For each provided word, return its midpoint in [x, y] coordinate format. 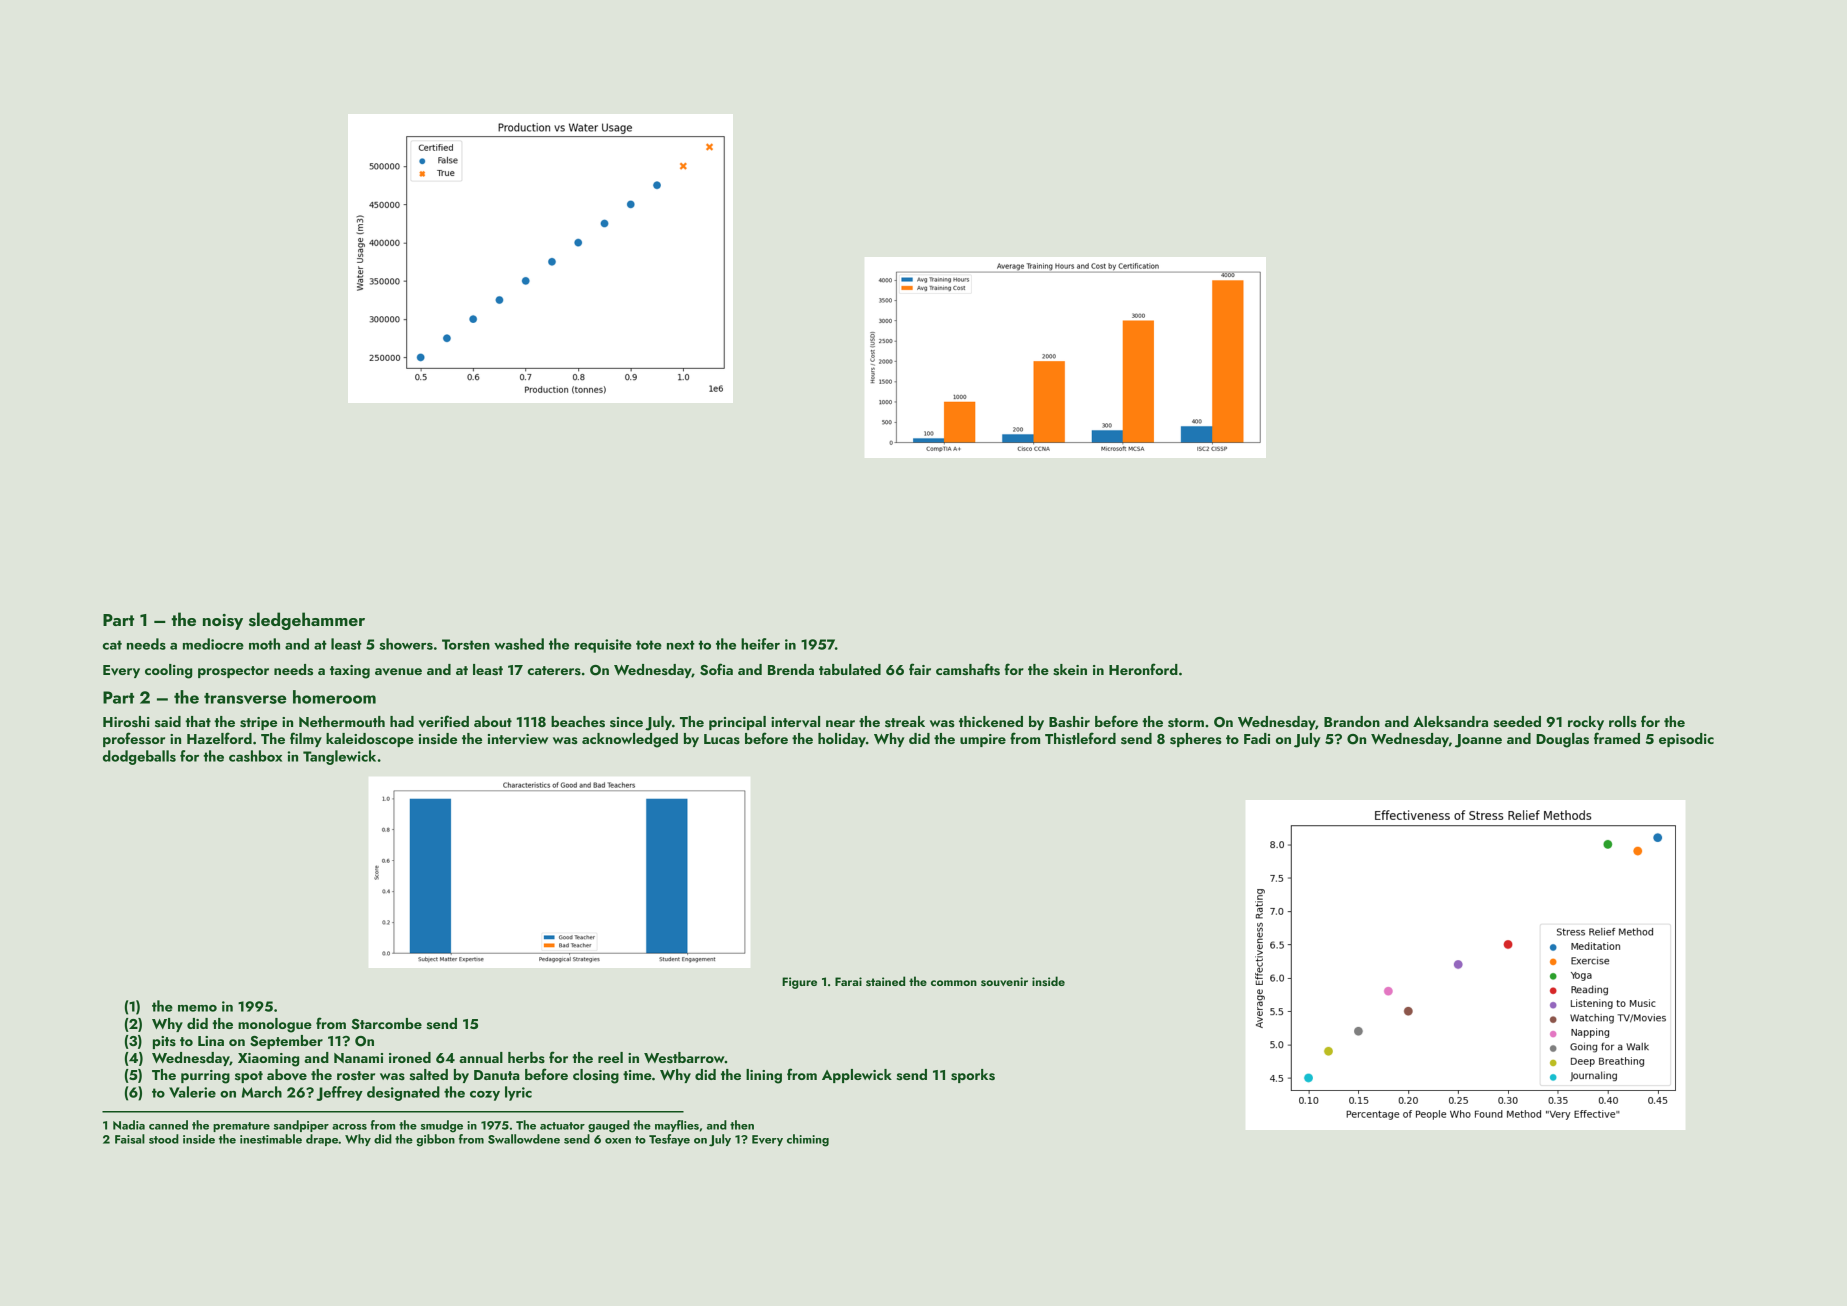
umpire [983, 740]
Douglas [1562, 740]
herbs [526, 1057]
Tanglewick [339, 757]
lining [764, 1076]
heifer [760, 644]
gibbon [435, 1140]
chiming [808, 1140]
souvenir [1004, 981]
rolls [1623, 722]
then [742, 1125]
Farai [848, 981]
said [168, 721]
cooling [168, 671]
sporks [973, 1076]
